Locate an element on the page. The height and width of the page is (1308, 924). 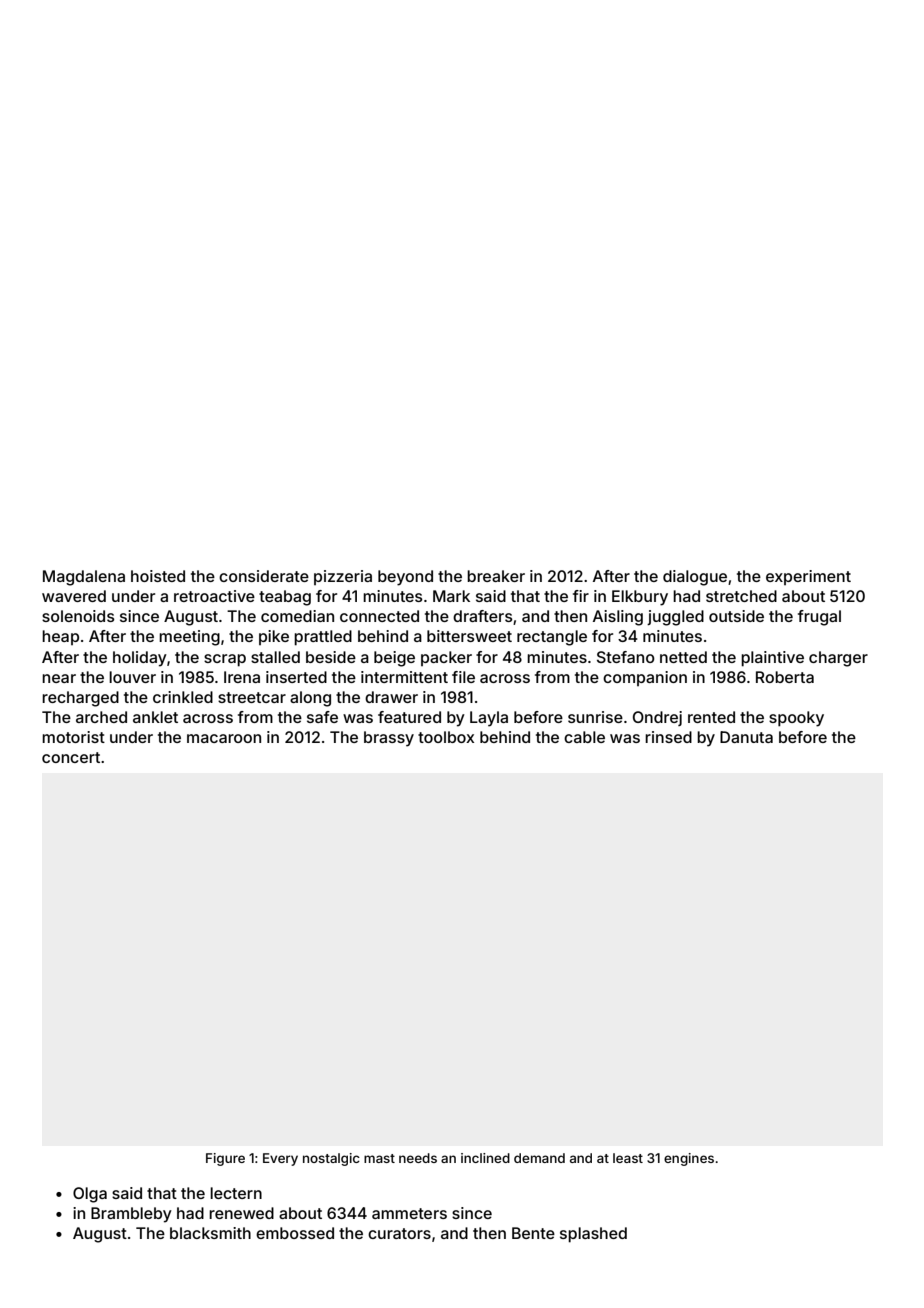
rinsed is located at coordinates (668, 737).
